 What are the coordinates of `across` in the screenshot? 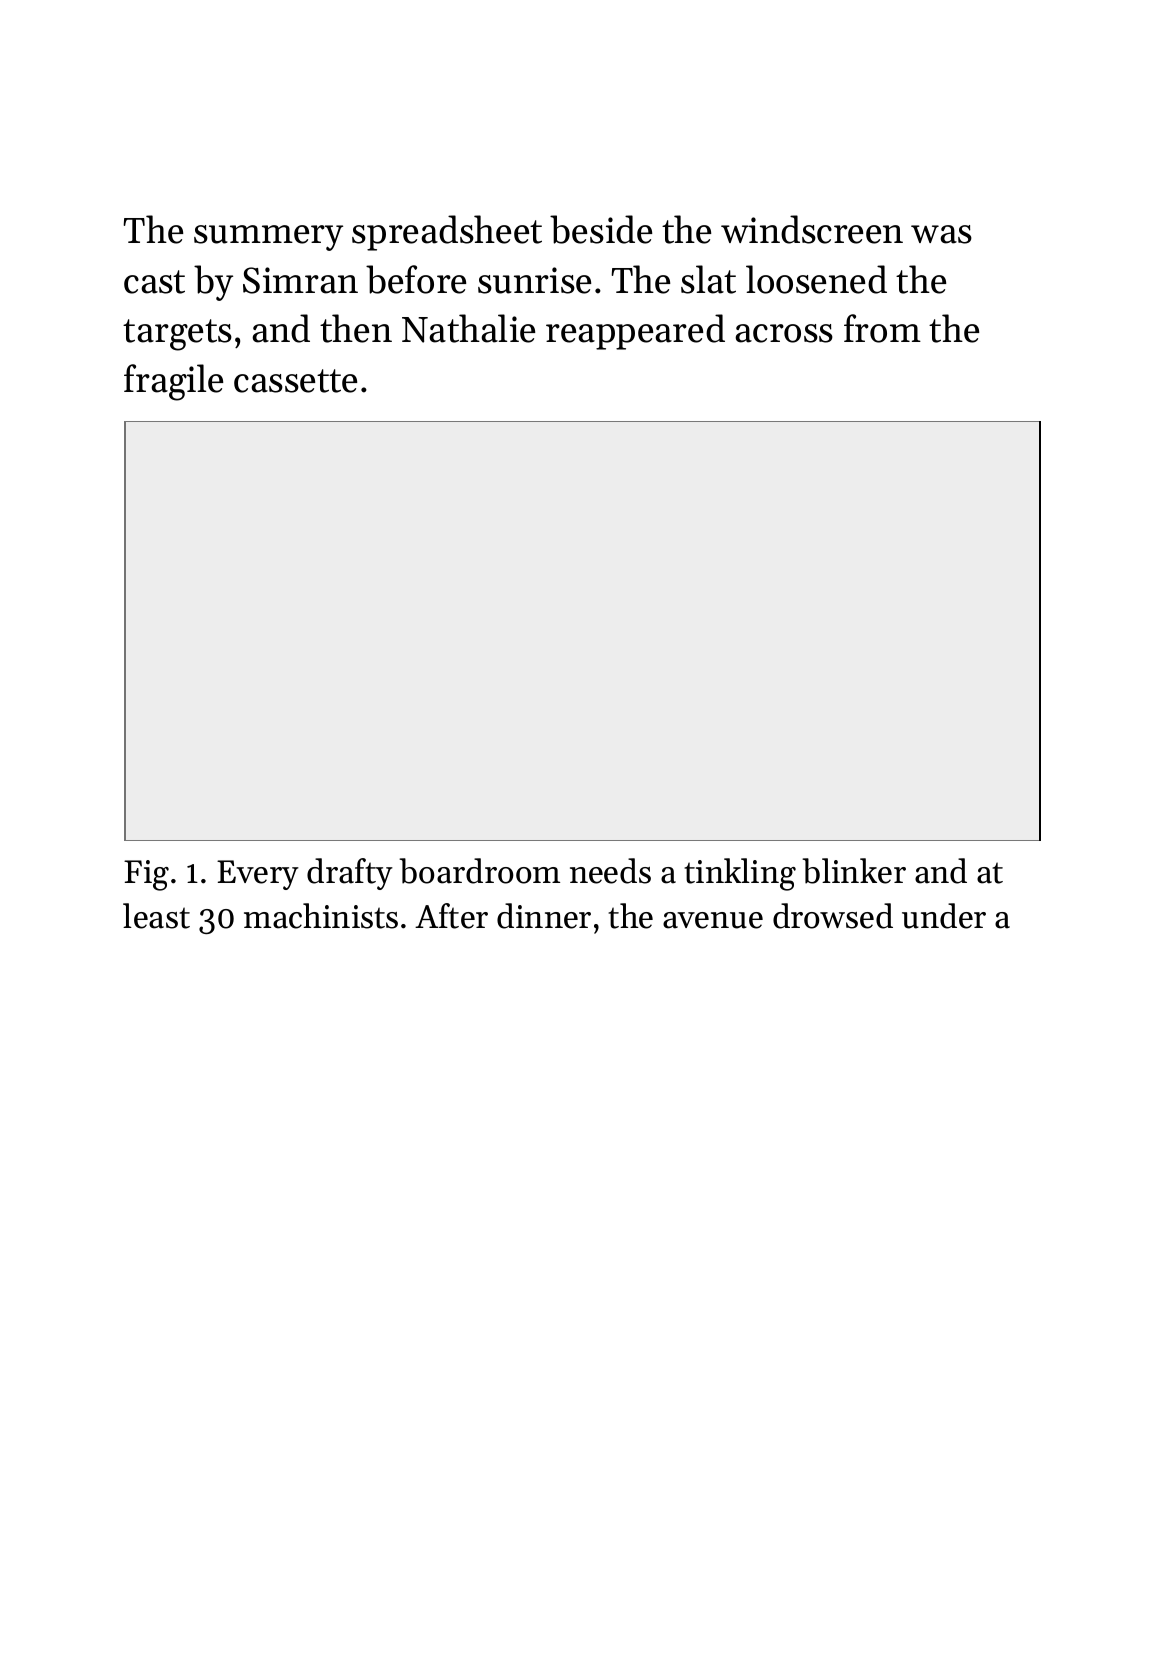 It's located at (784, 333).
